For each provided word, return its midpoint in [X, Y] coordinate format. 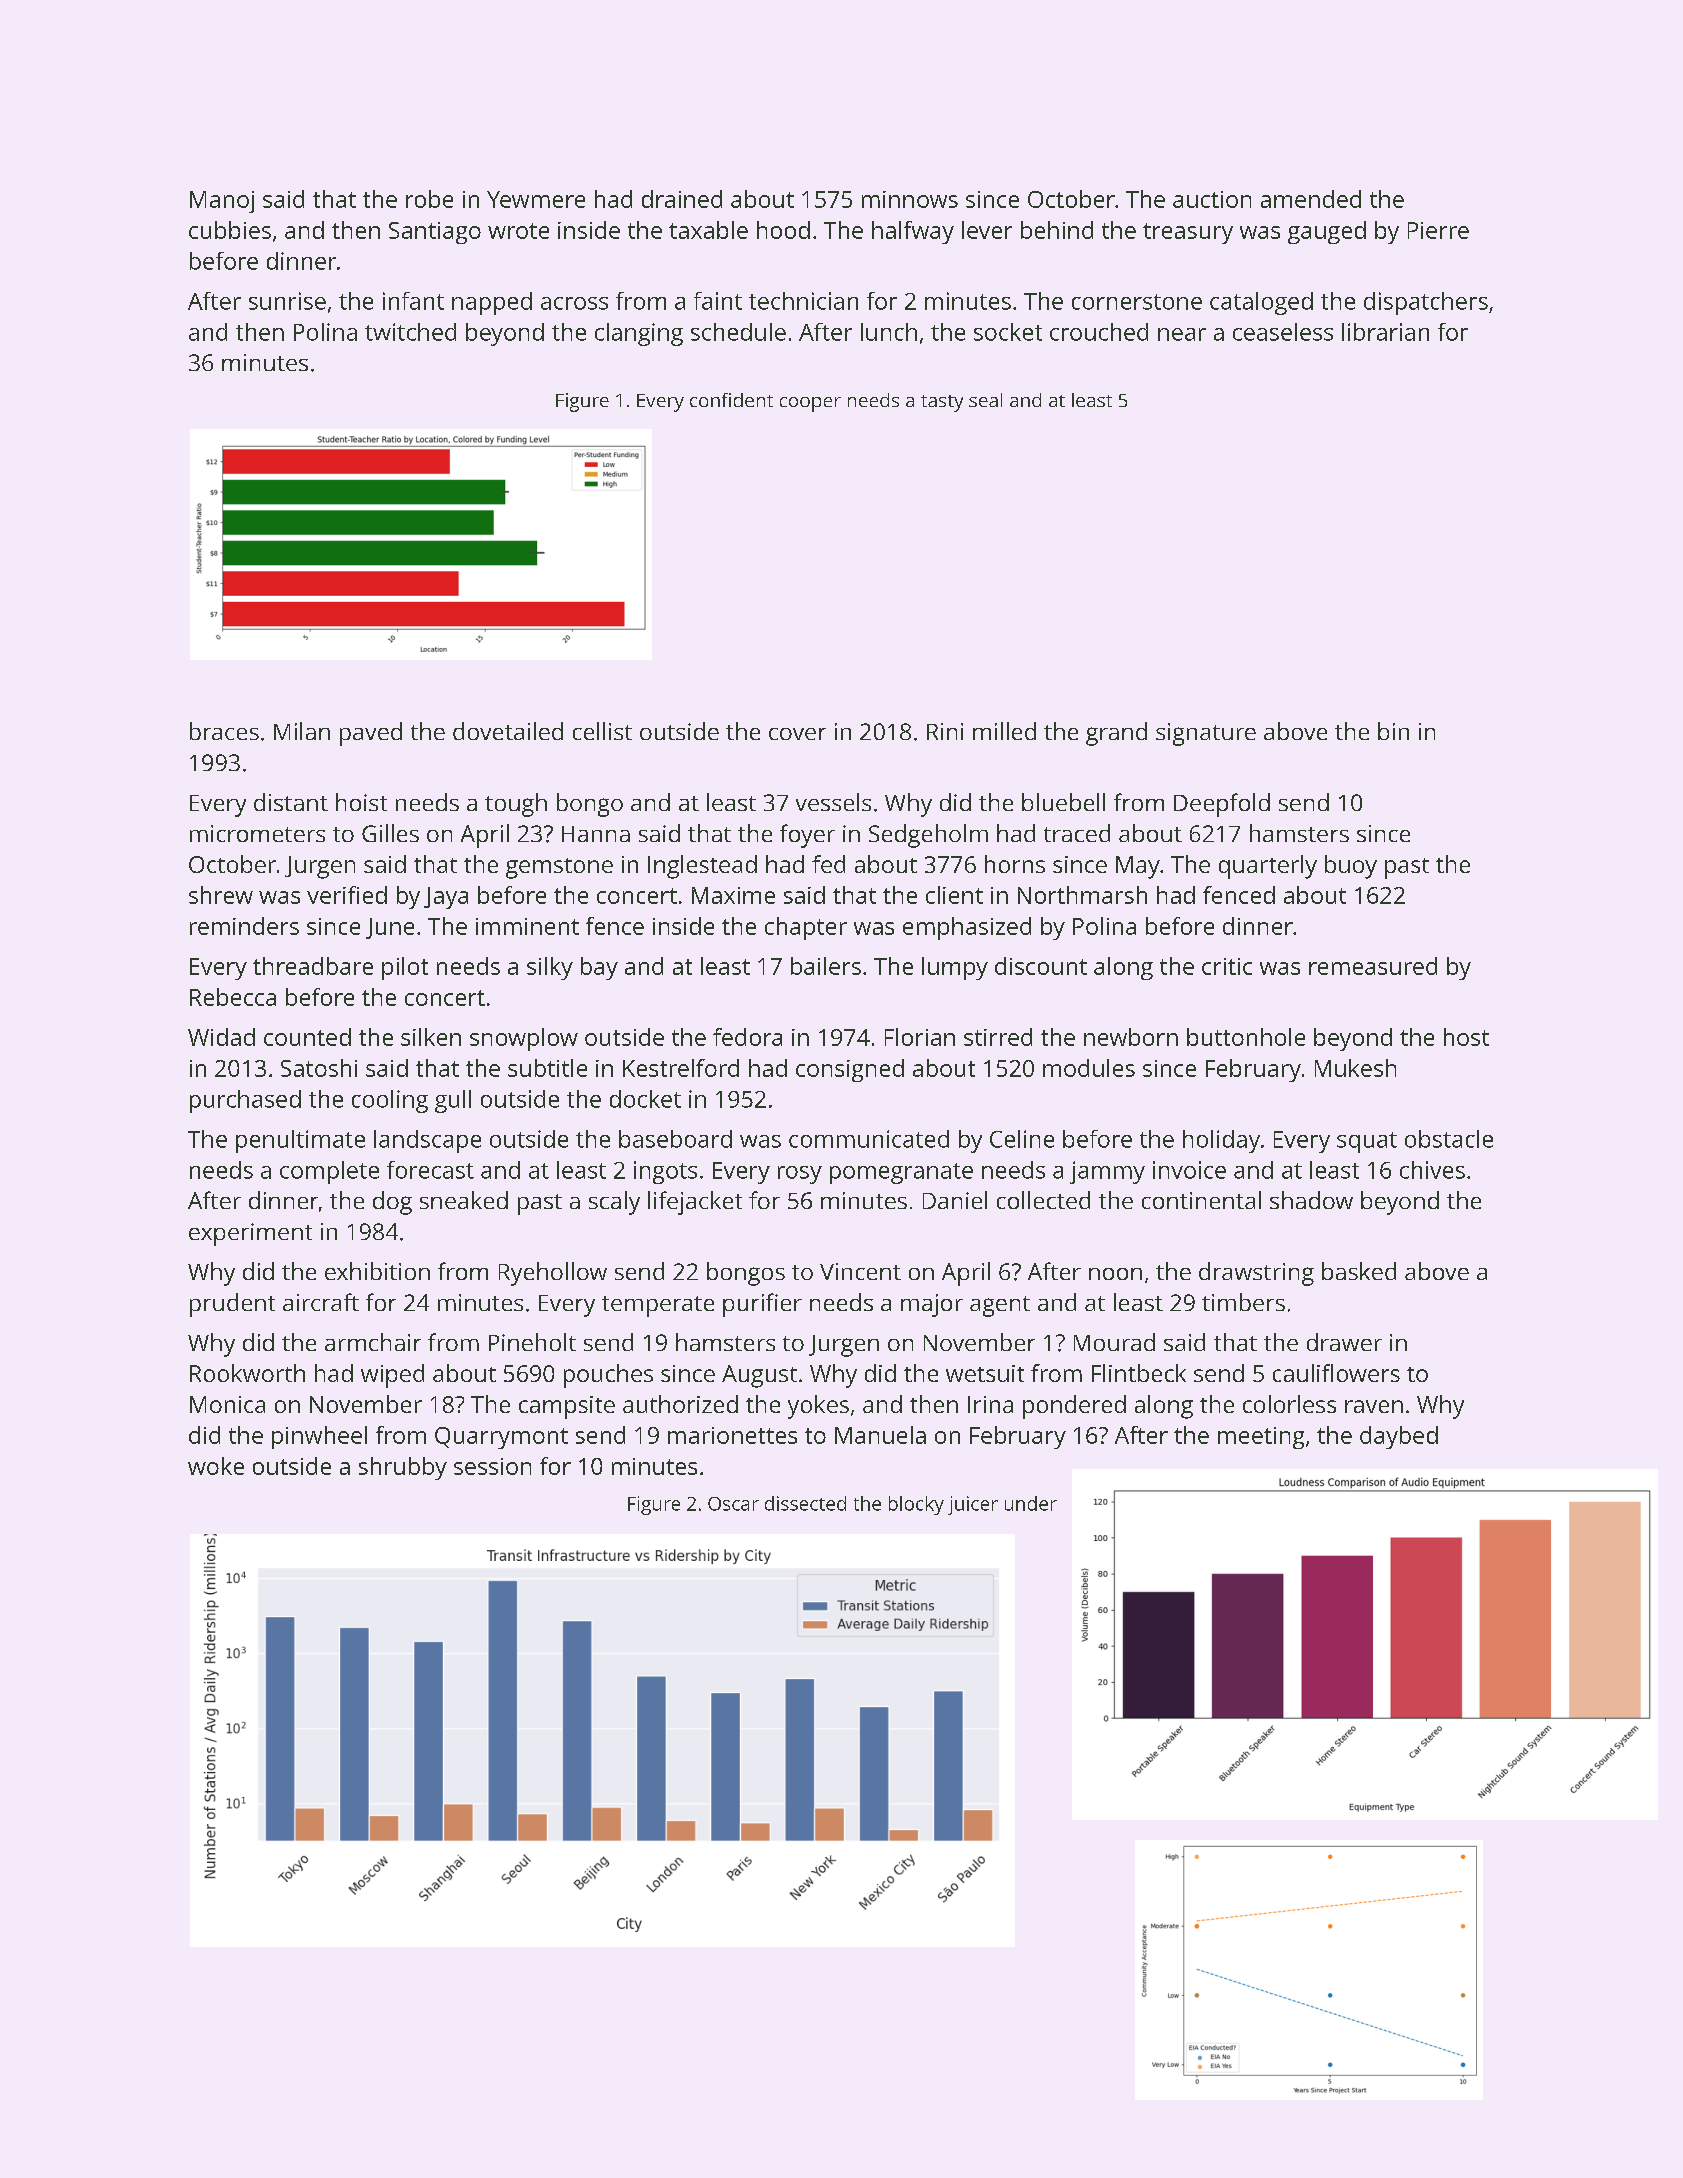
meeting [1261, 1438]
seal [985, 400]
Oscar [733, 1504]
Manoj [222, 202]
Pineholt [532, 1342]
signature [1206, 734]
